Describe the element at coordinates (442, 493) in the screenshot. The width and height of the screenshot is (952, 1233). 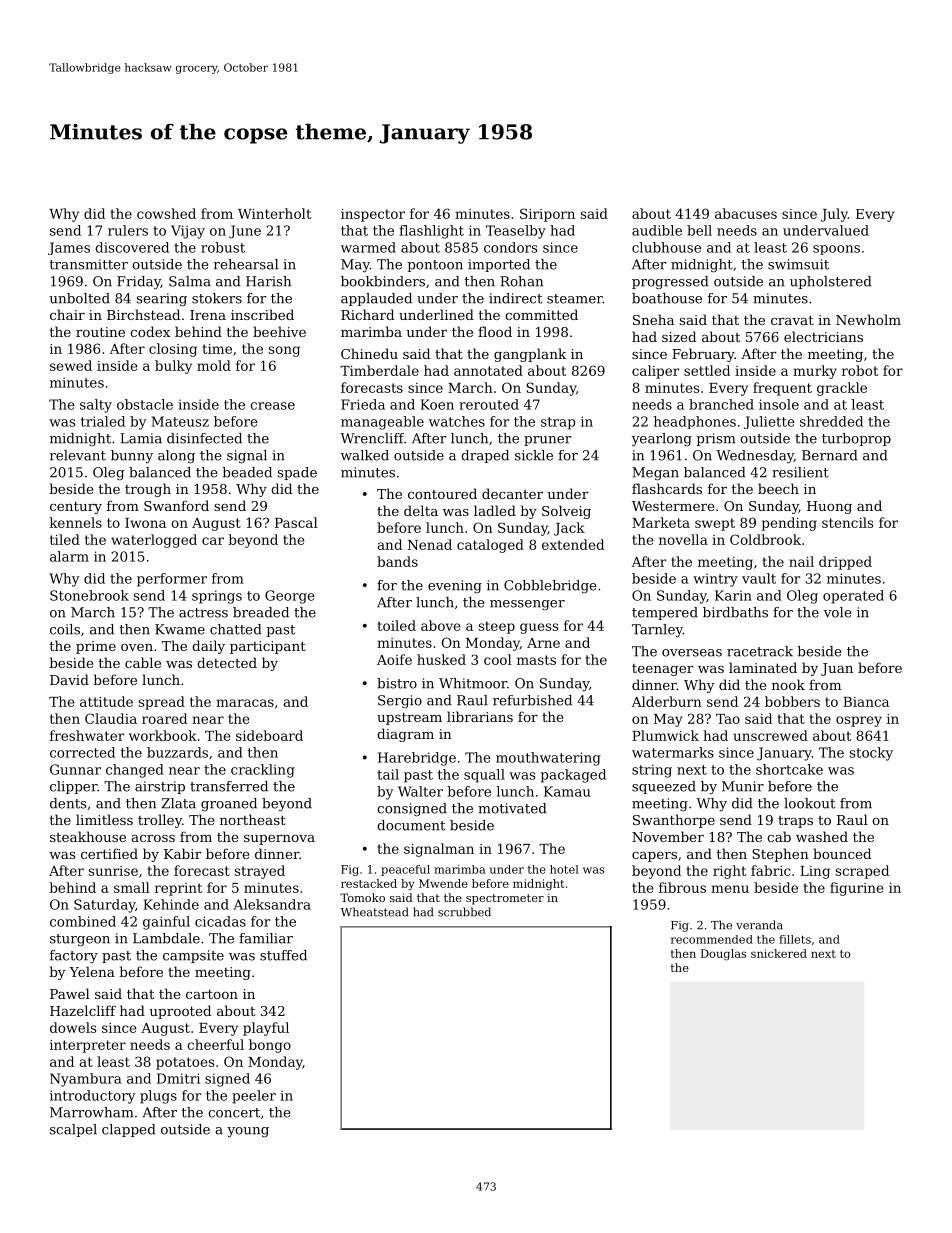
I see `contoured` at that location.
